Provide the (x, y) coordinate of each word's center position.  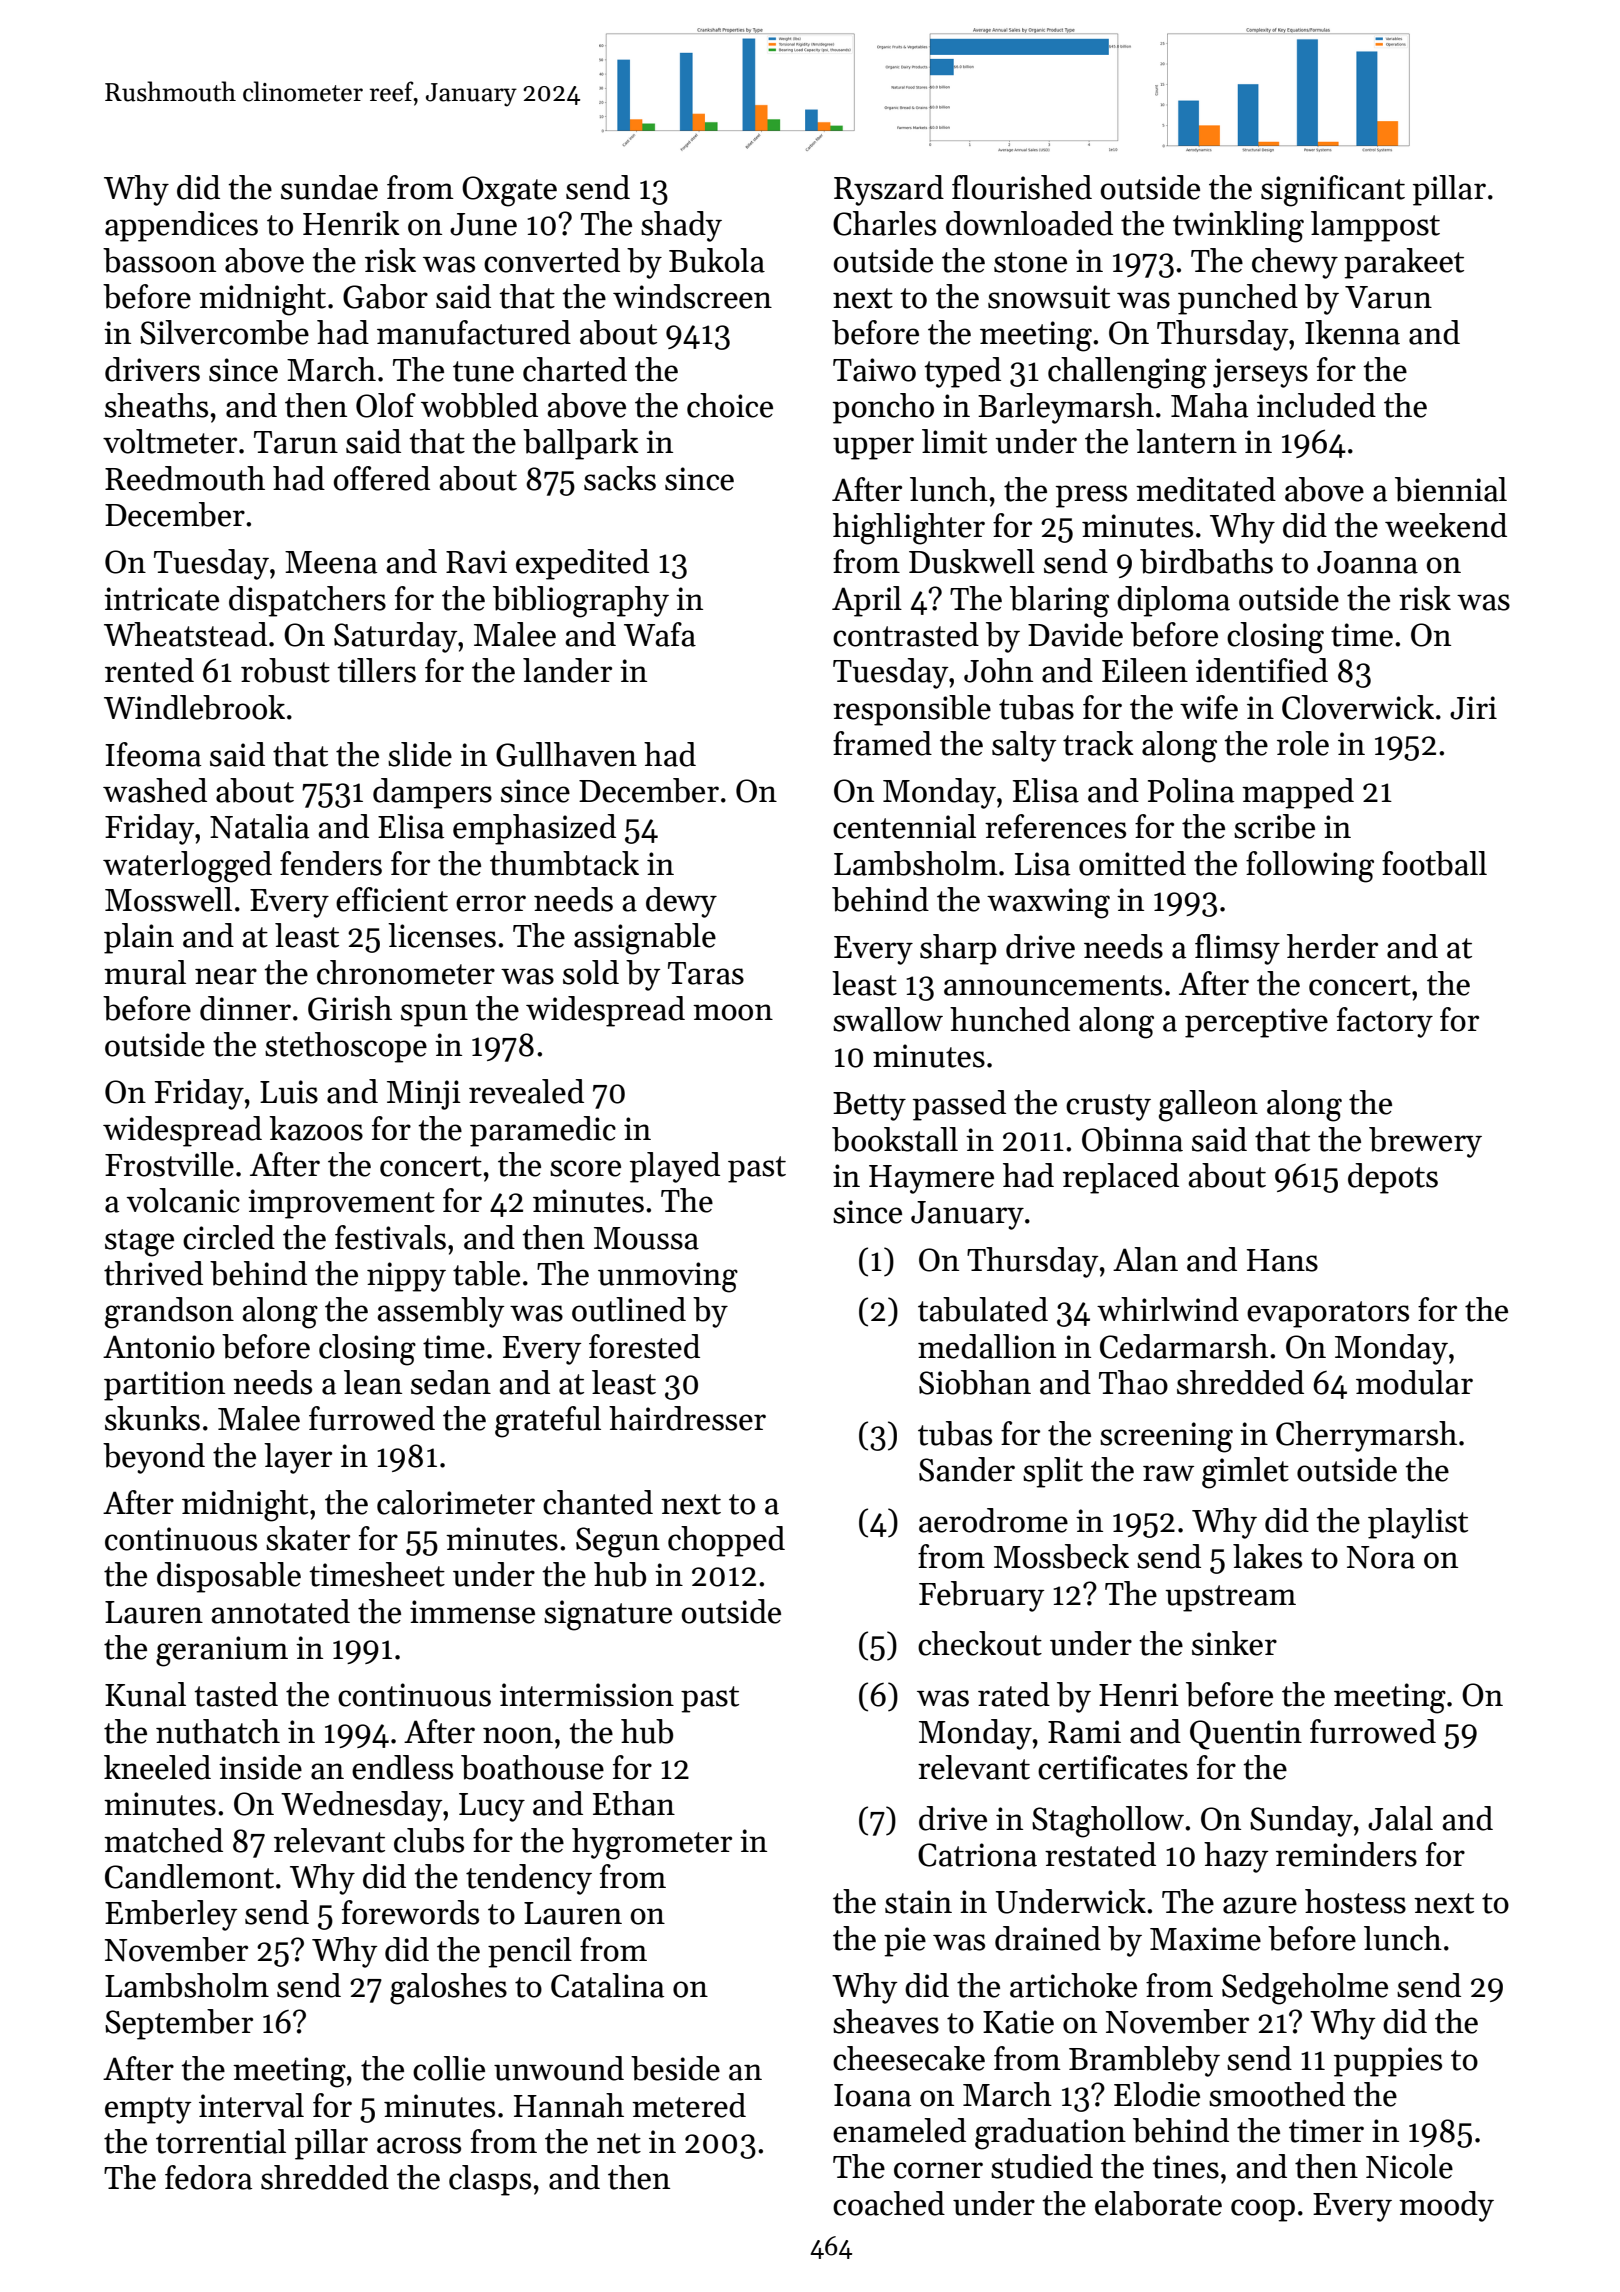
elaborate (1158, 2203)
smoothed (1277, 2094)
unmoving (668, 1277)
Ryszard (889, 190)
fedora (208, 2177)
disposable (229, 1577)
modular (1414, 1382)
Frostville (169, 1164)
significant (1333, 191)
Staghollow (1108, 1822)
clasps (490, 2180)
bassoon (159, 260)
